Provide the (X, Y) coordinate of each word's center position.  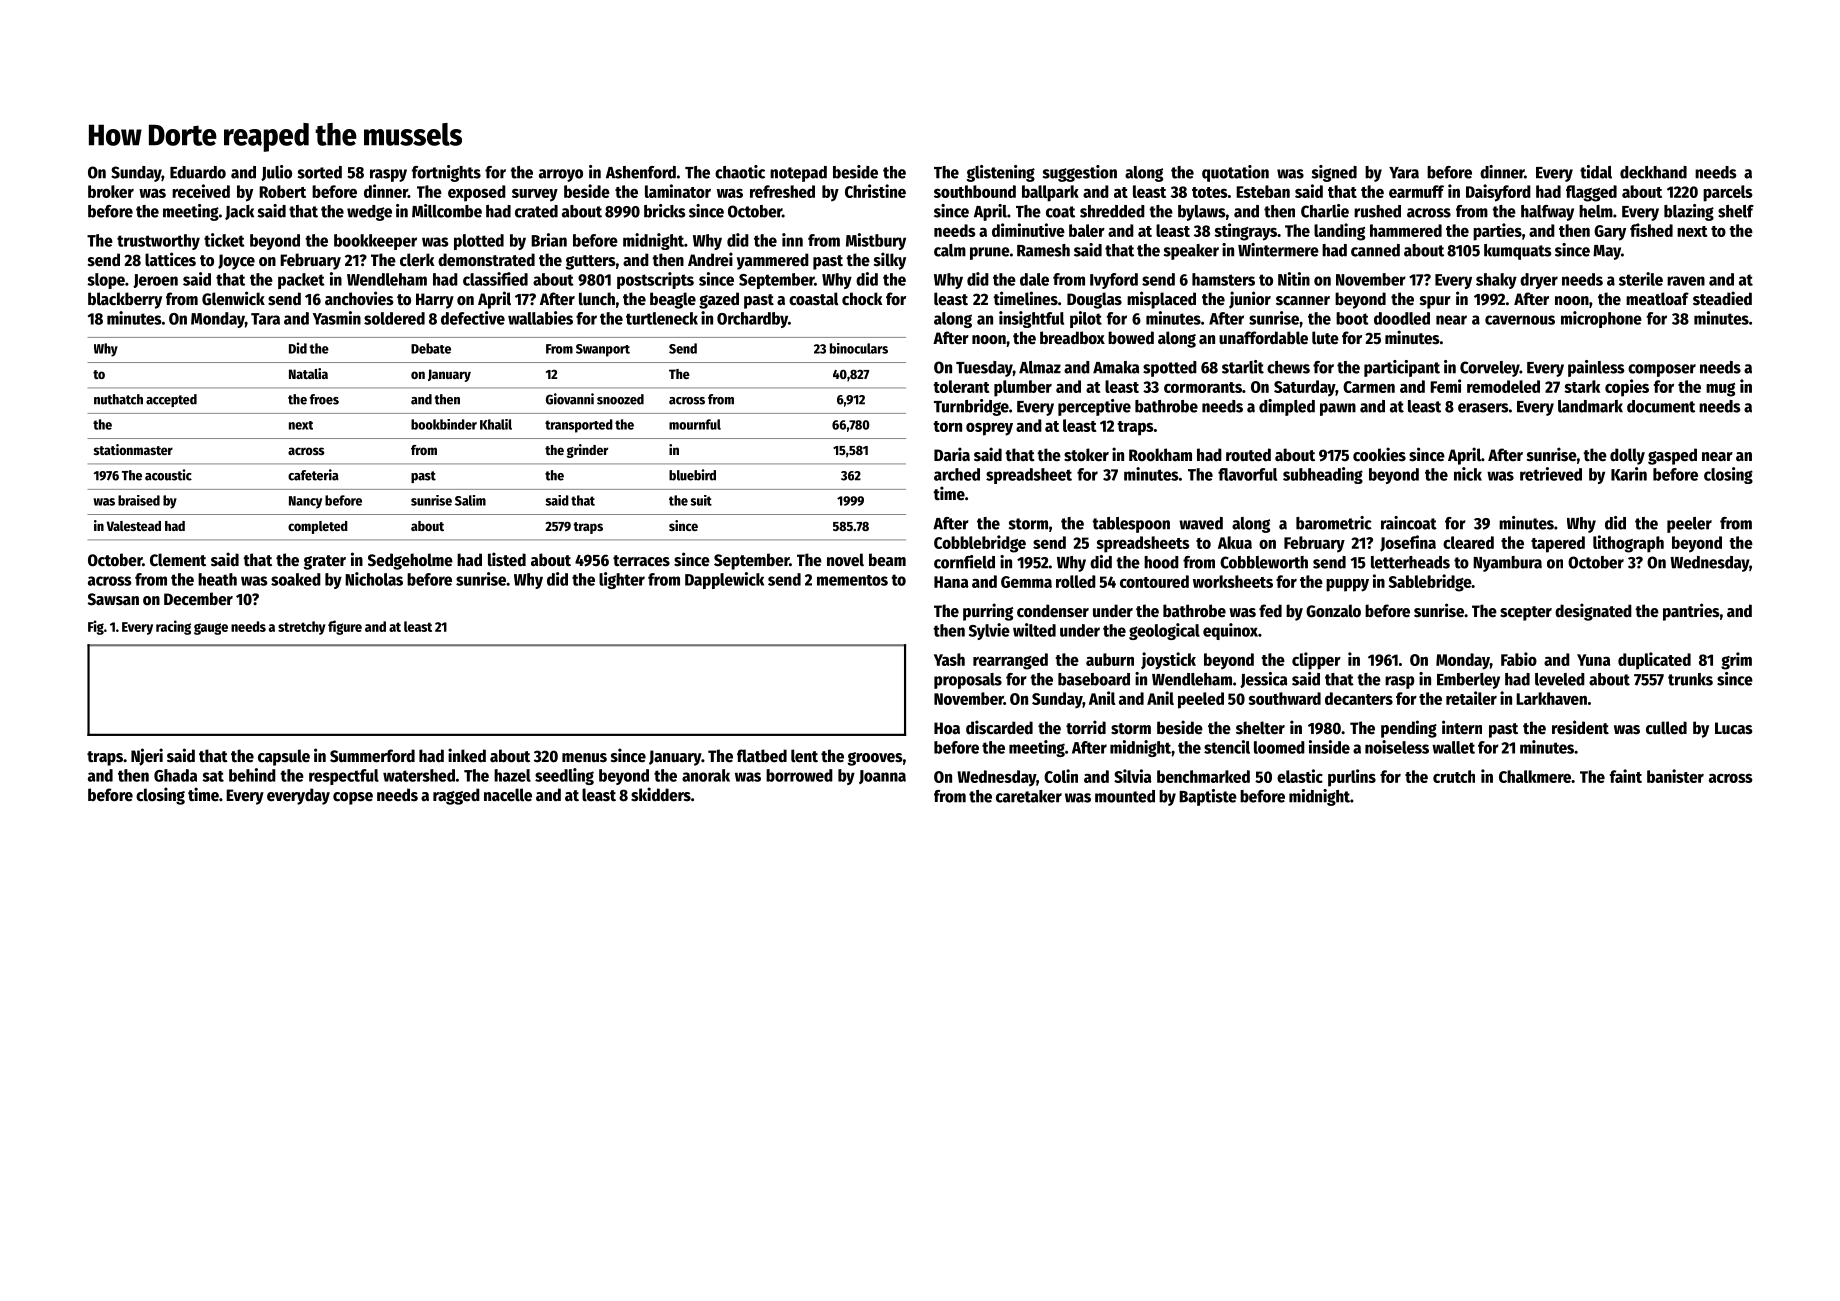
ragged (456, 796)
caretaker (1029, 796)
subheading (1323, 475)
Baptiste (1208, 797)
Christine (875, 191)
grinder (587, 451)
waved (1201, 523)
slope (106, 281)
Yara (1404, 173)
